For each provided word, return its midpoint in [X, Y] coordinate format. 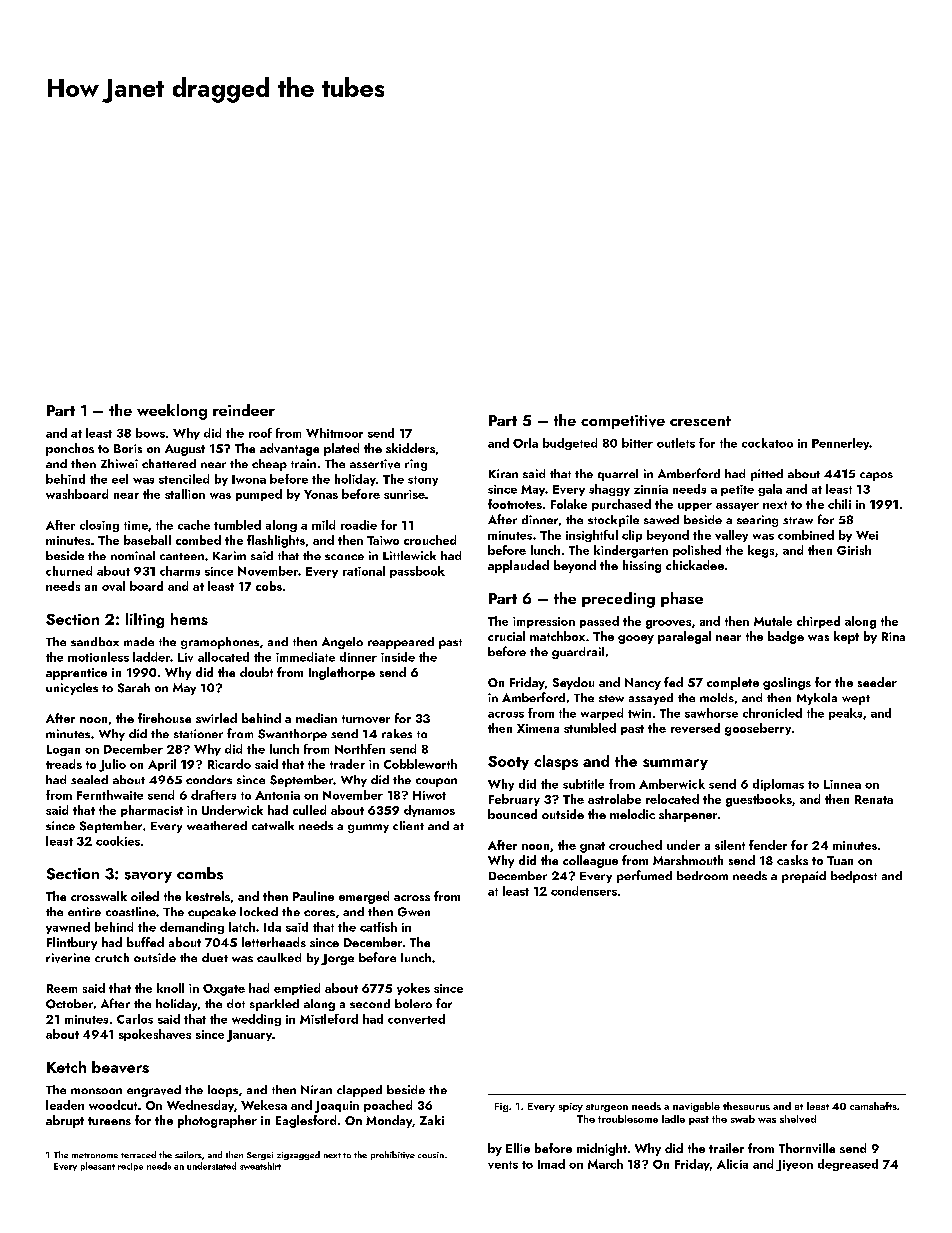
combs [200, 873]
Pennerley [840, 444]
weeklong [172, 412]
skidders [410, 448]
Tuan [840, 860]
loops [223, 1091]
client [408, 825]
